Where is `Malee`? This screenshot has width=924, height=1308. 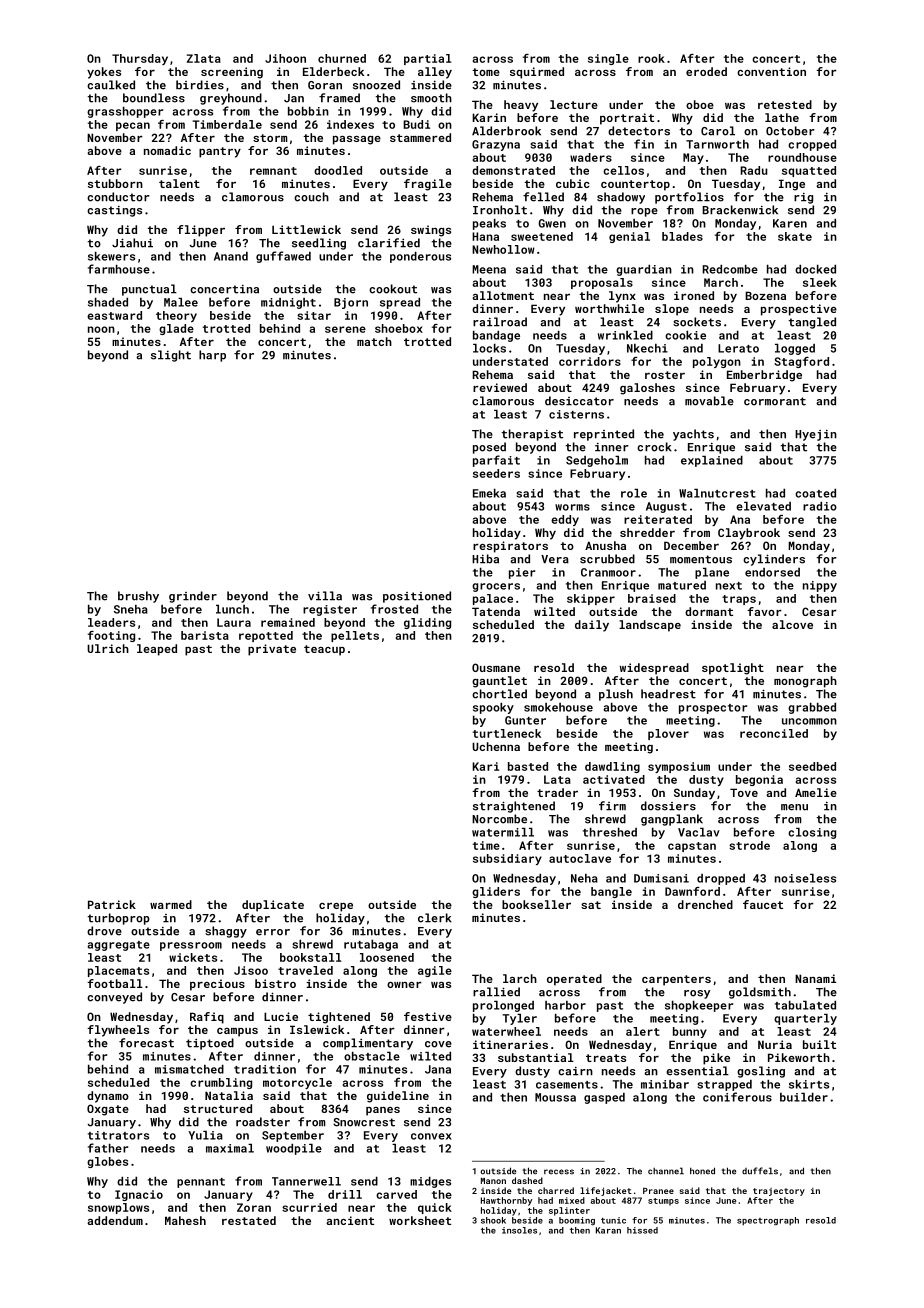
Malee is located at coordinates (181, 302).
